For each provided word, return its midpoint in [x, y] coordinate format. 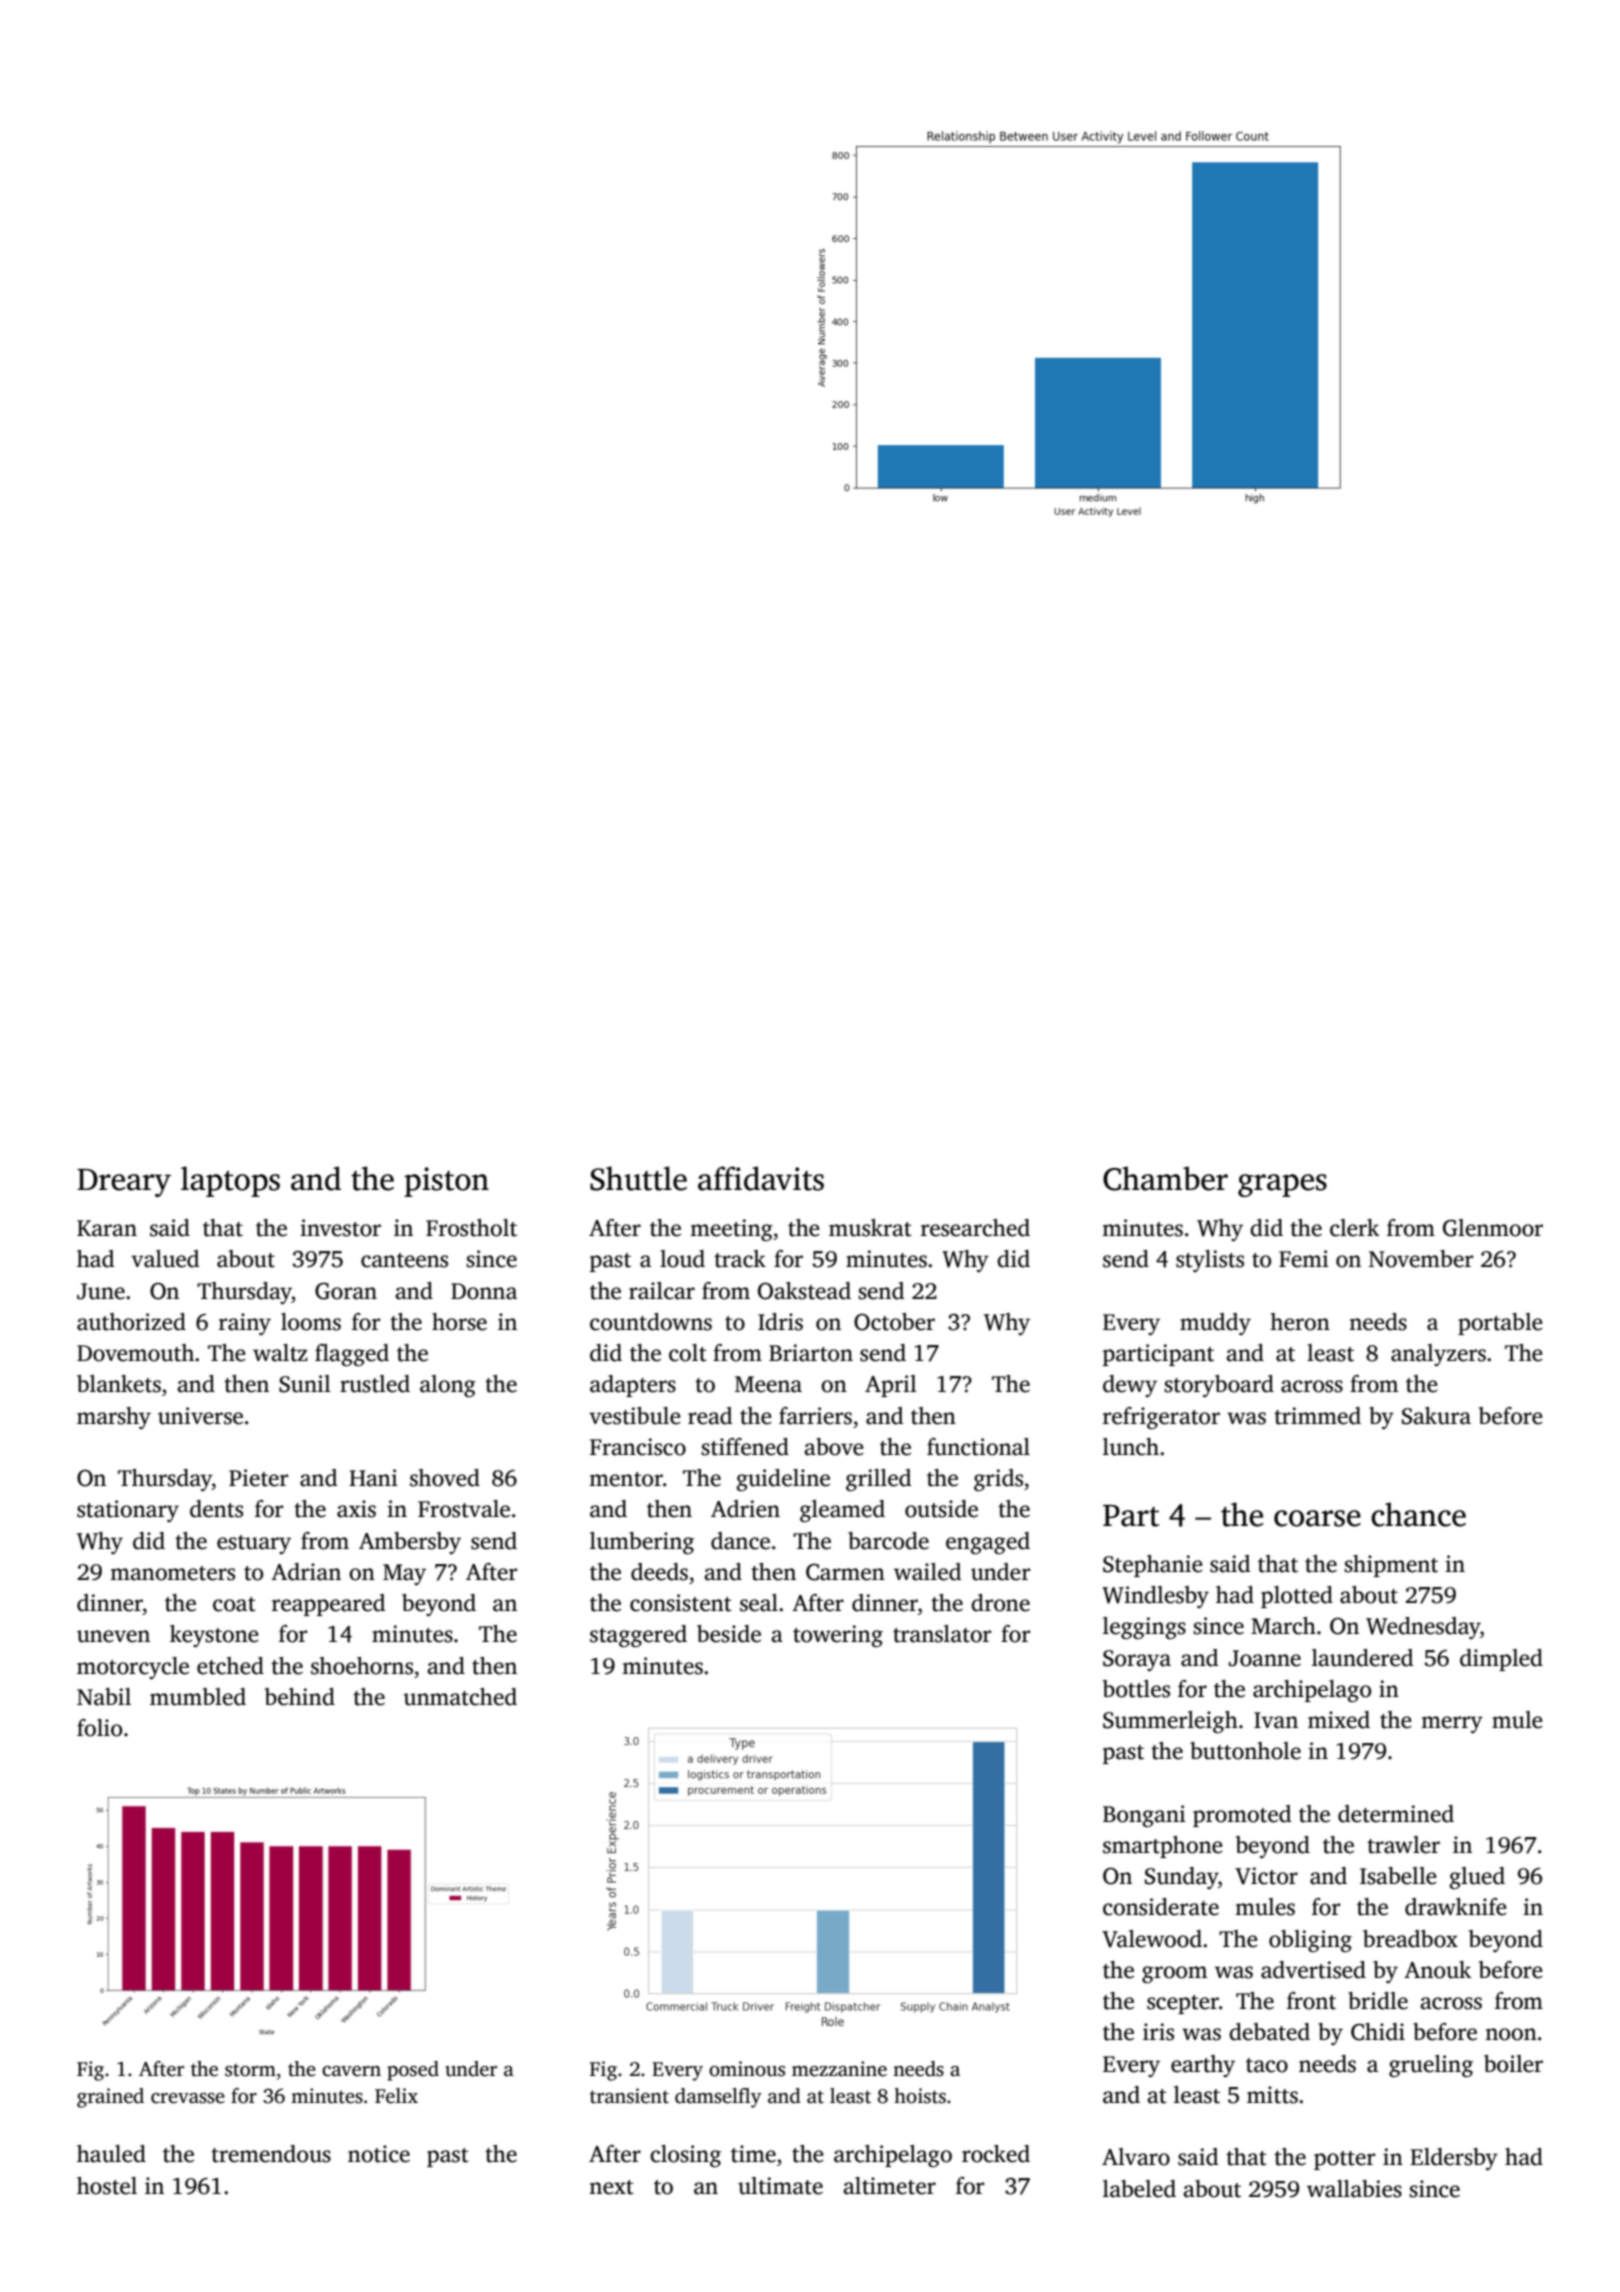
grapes [1282, 1185]
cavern [351, 2071]
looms [311, 1322]
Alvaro [1136, 2157]
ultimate [780, 2186]
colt [688, 1353]
